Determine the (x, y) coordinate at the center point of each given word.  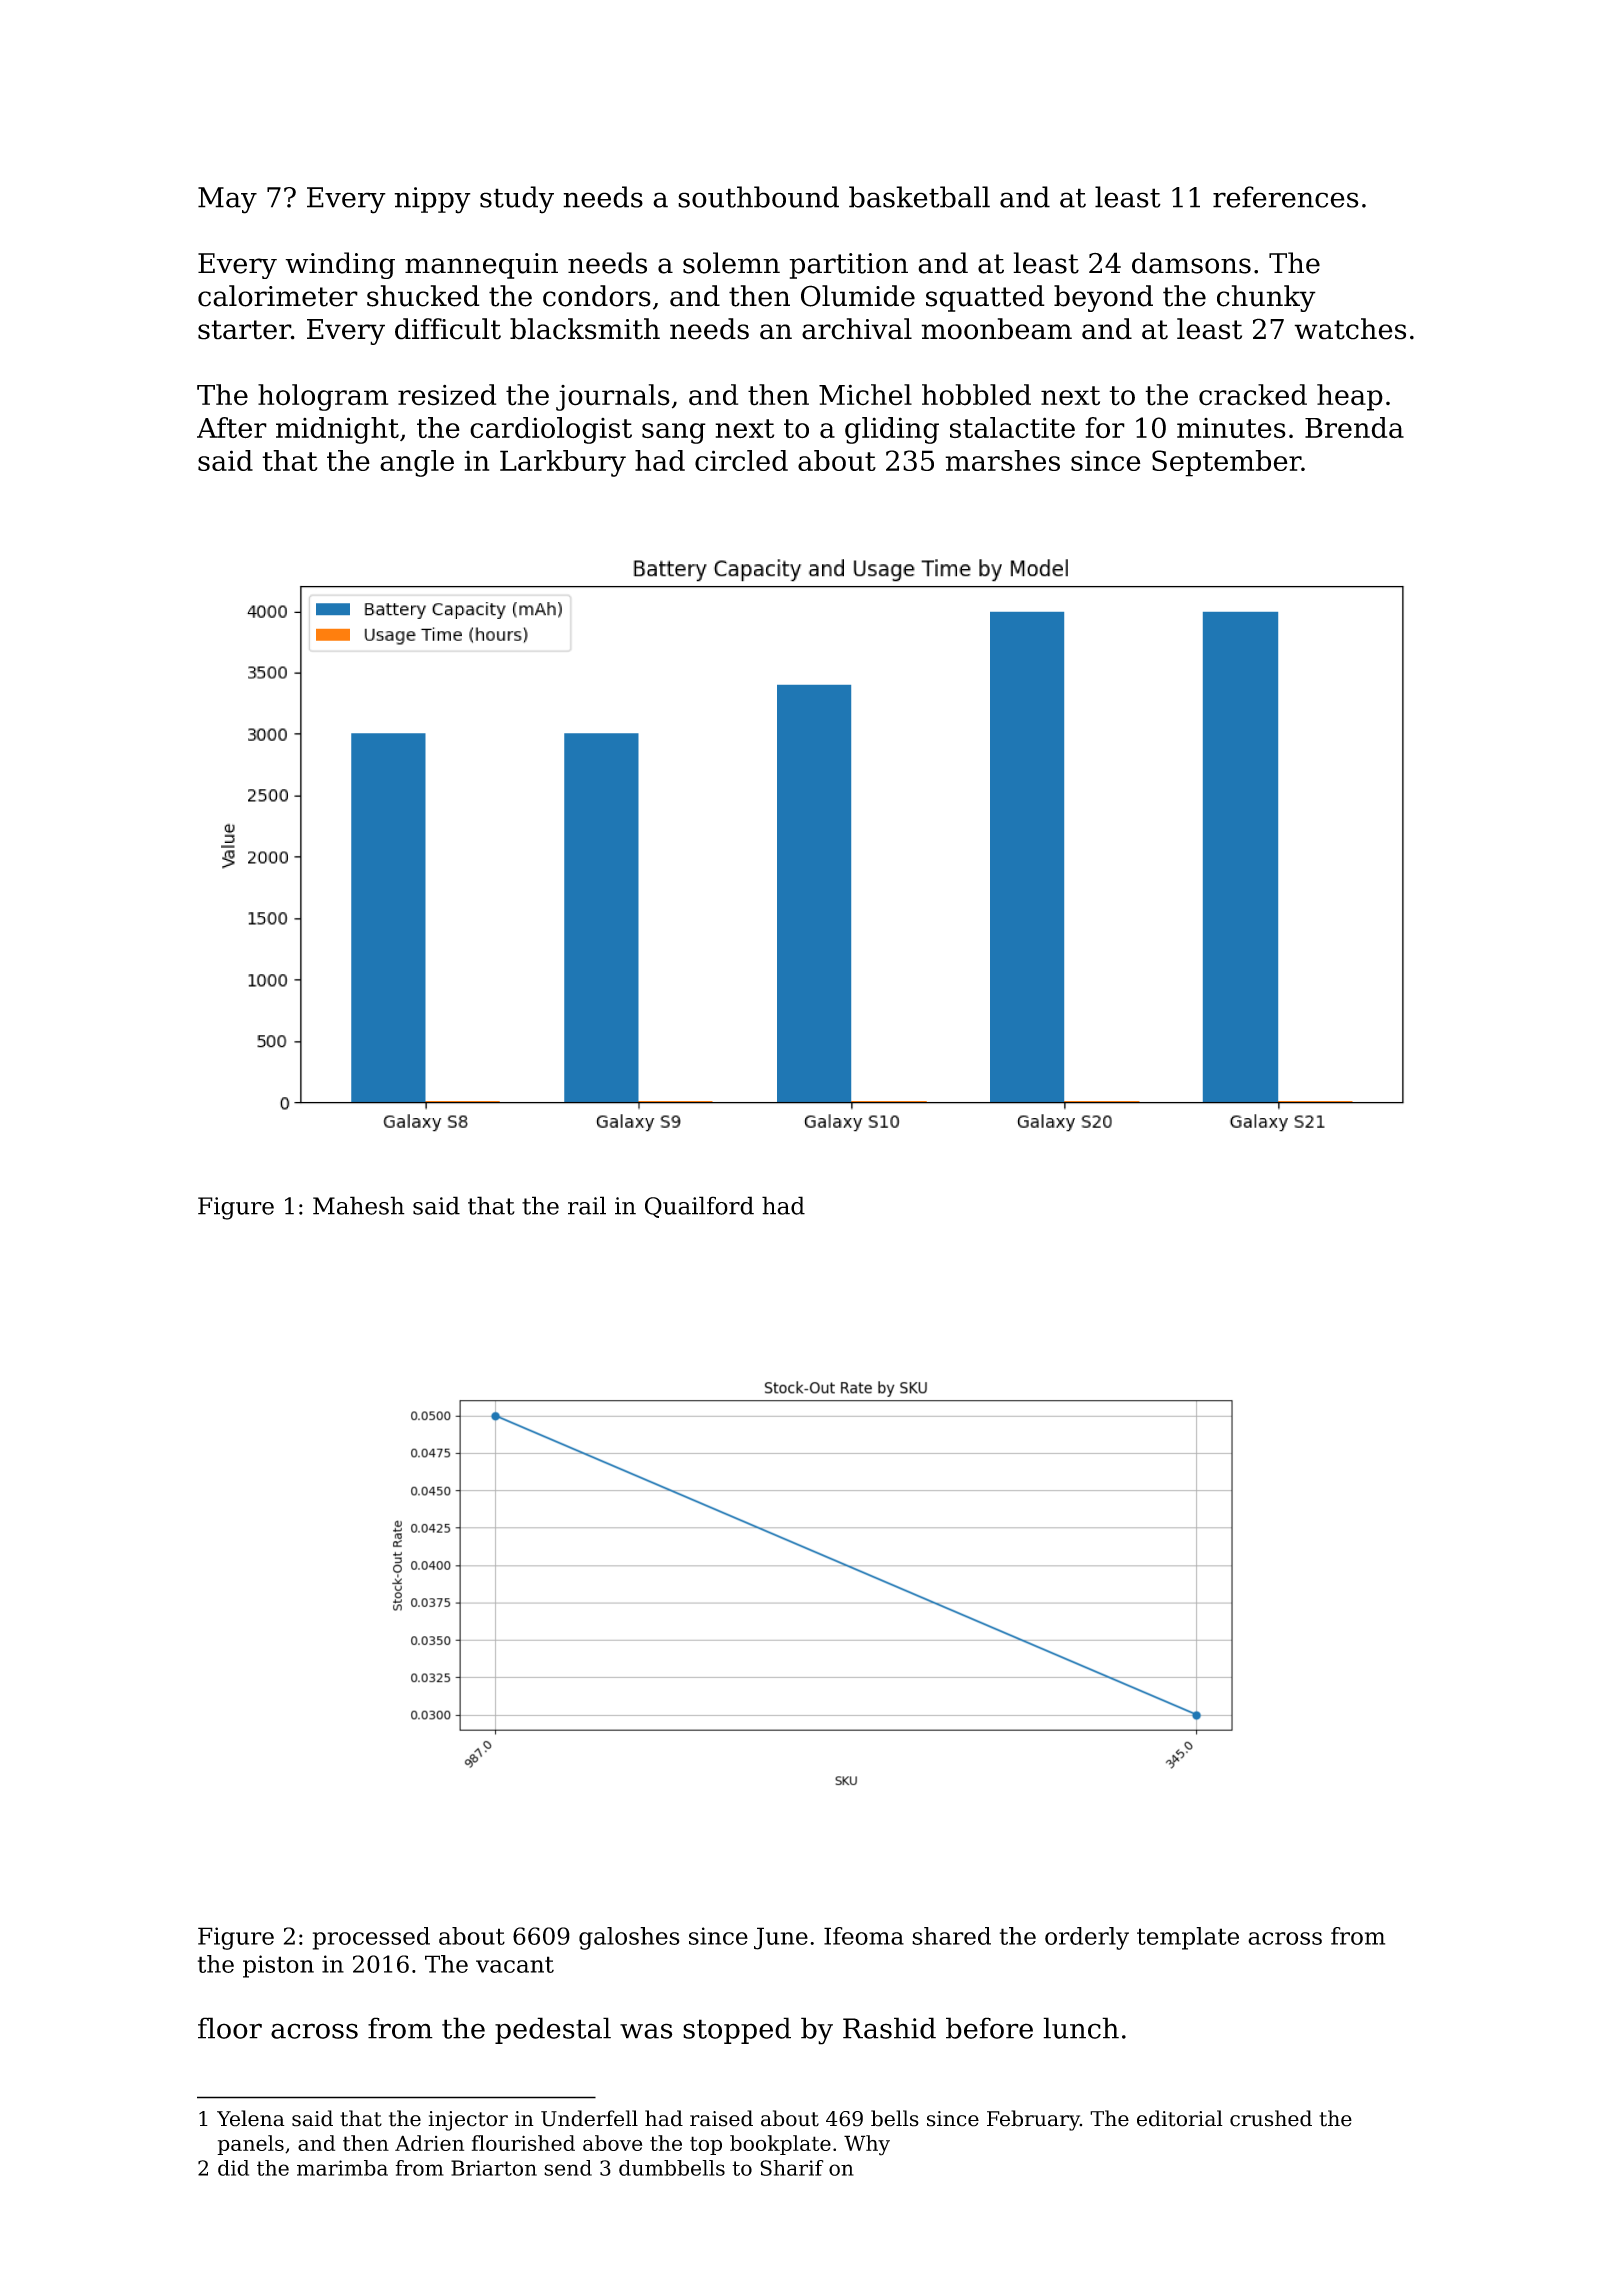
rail (587, 1205)
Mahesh (359, 1205)
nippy (432, 200)
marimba (342, 2168)
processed (371, 1938)
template (1188, 1938)
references (1286, 197)
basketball (919, 197)
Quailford (699, 1207)
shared (951, 1936)
